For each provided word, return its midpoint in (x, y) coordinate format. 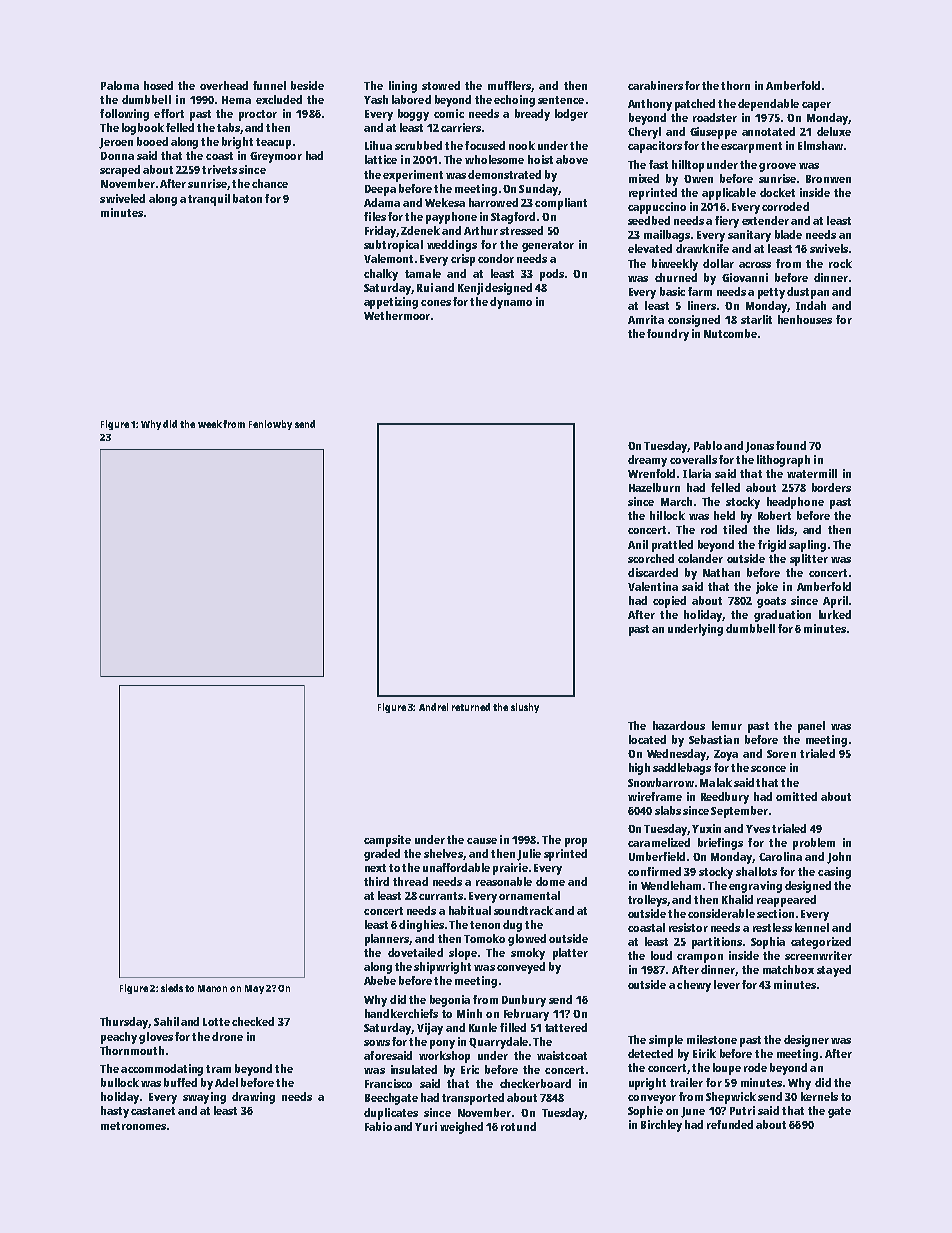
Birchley (661, 1126)
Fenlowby (270, 425)
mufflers (509, 85)
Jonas (759, 447)
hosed (158, 85)
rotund (518, 1126)
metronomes (133, 1126)
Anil (638, 544)
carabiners (655, 85)
